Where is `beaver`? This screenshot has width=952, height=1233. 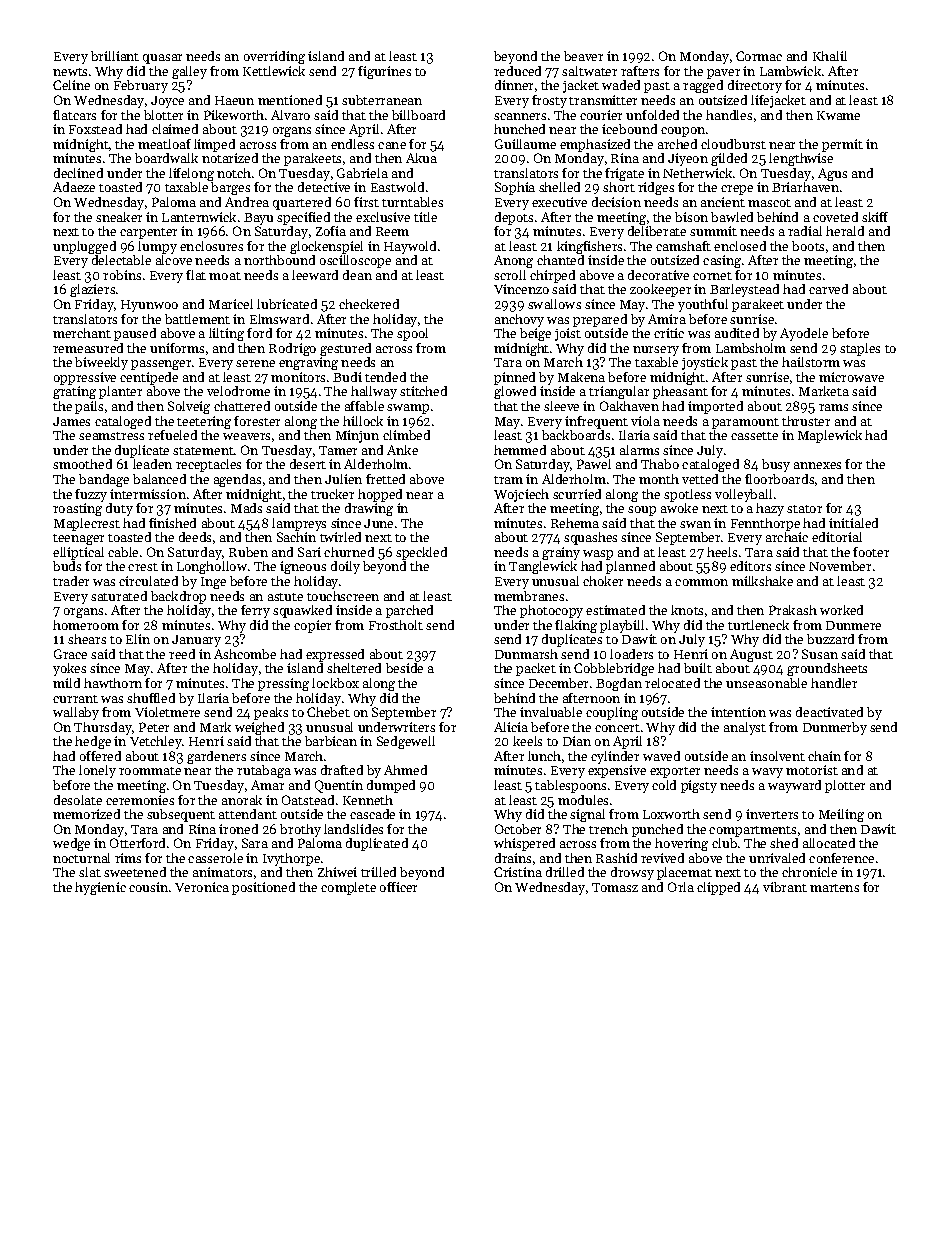 beaver is located at coordinates (583, 56).
